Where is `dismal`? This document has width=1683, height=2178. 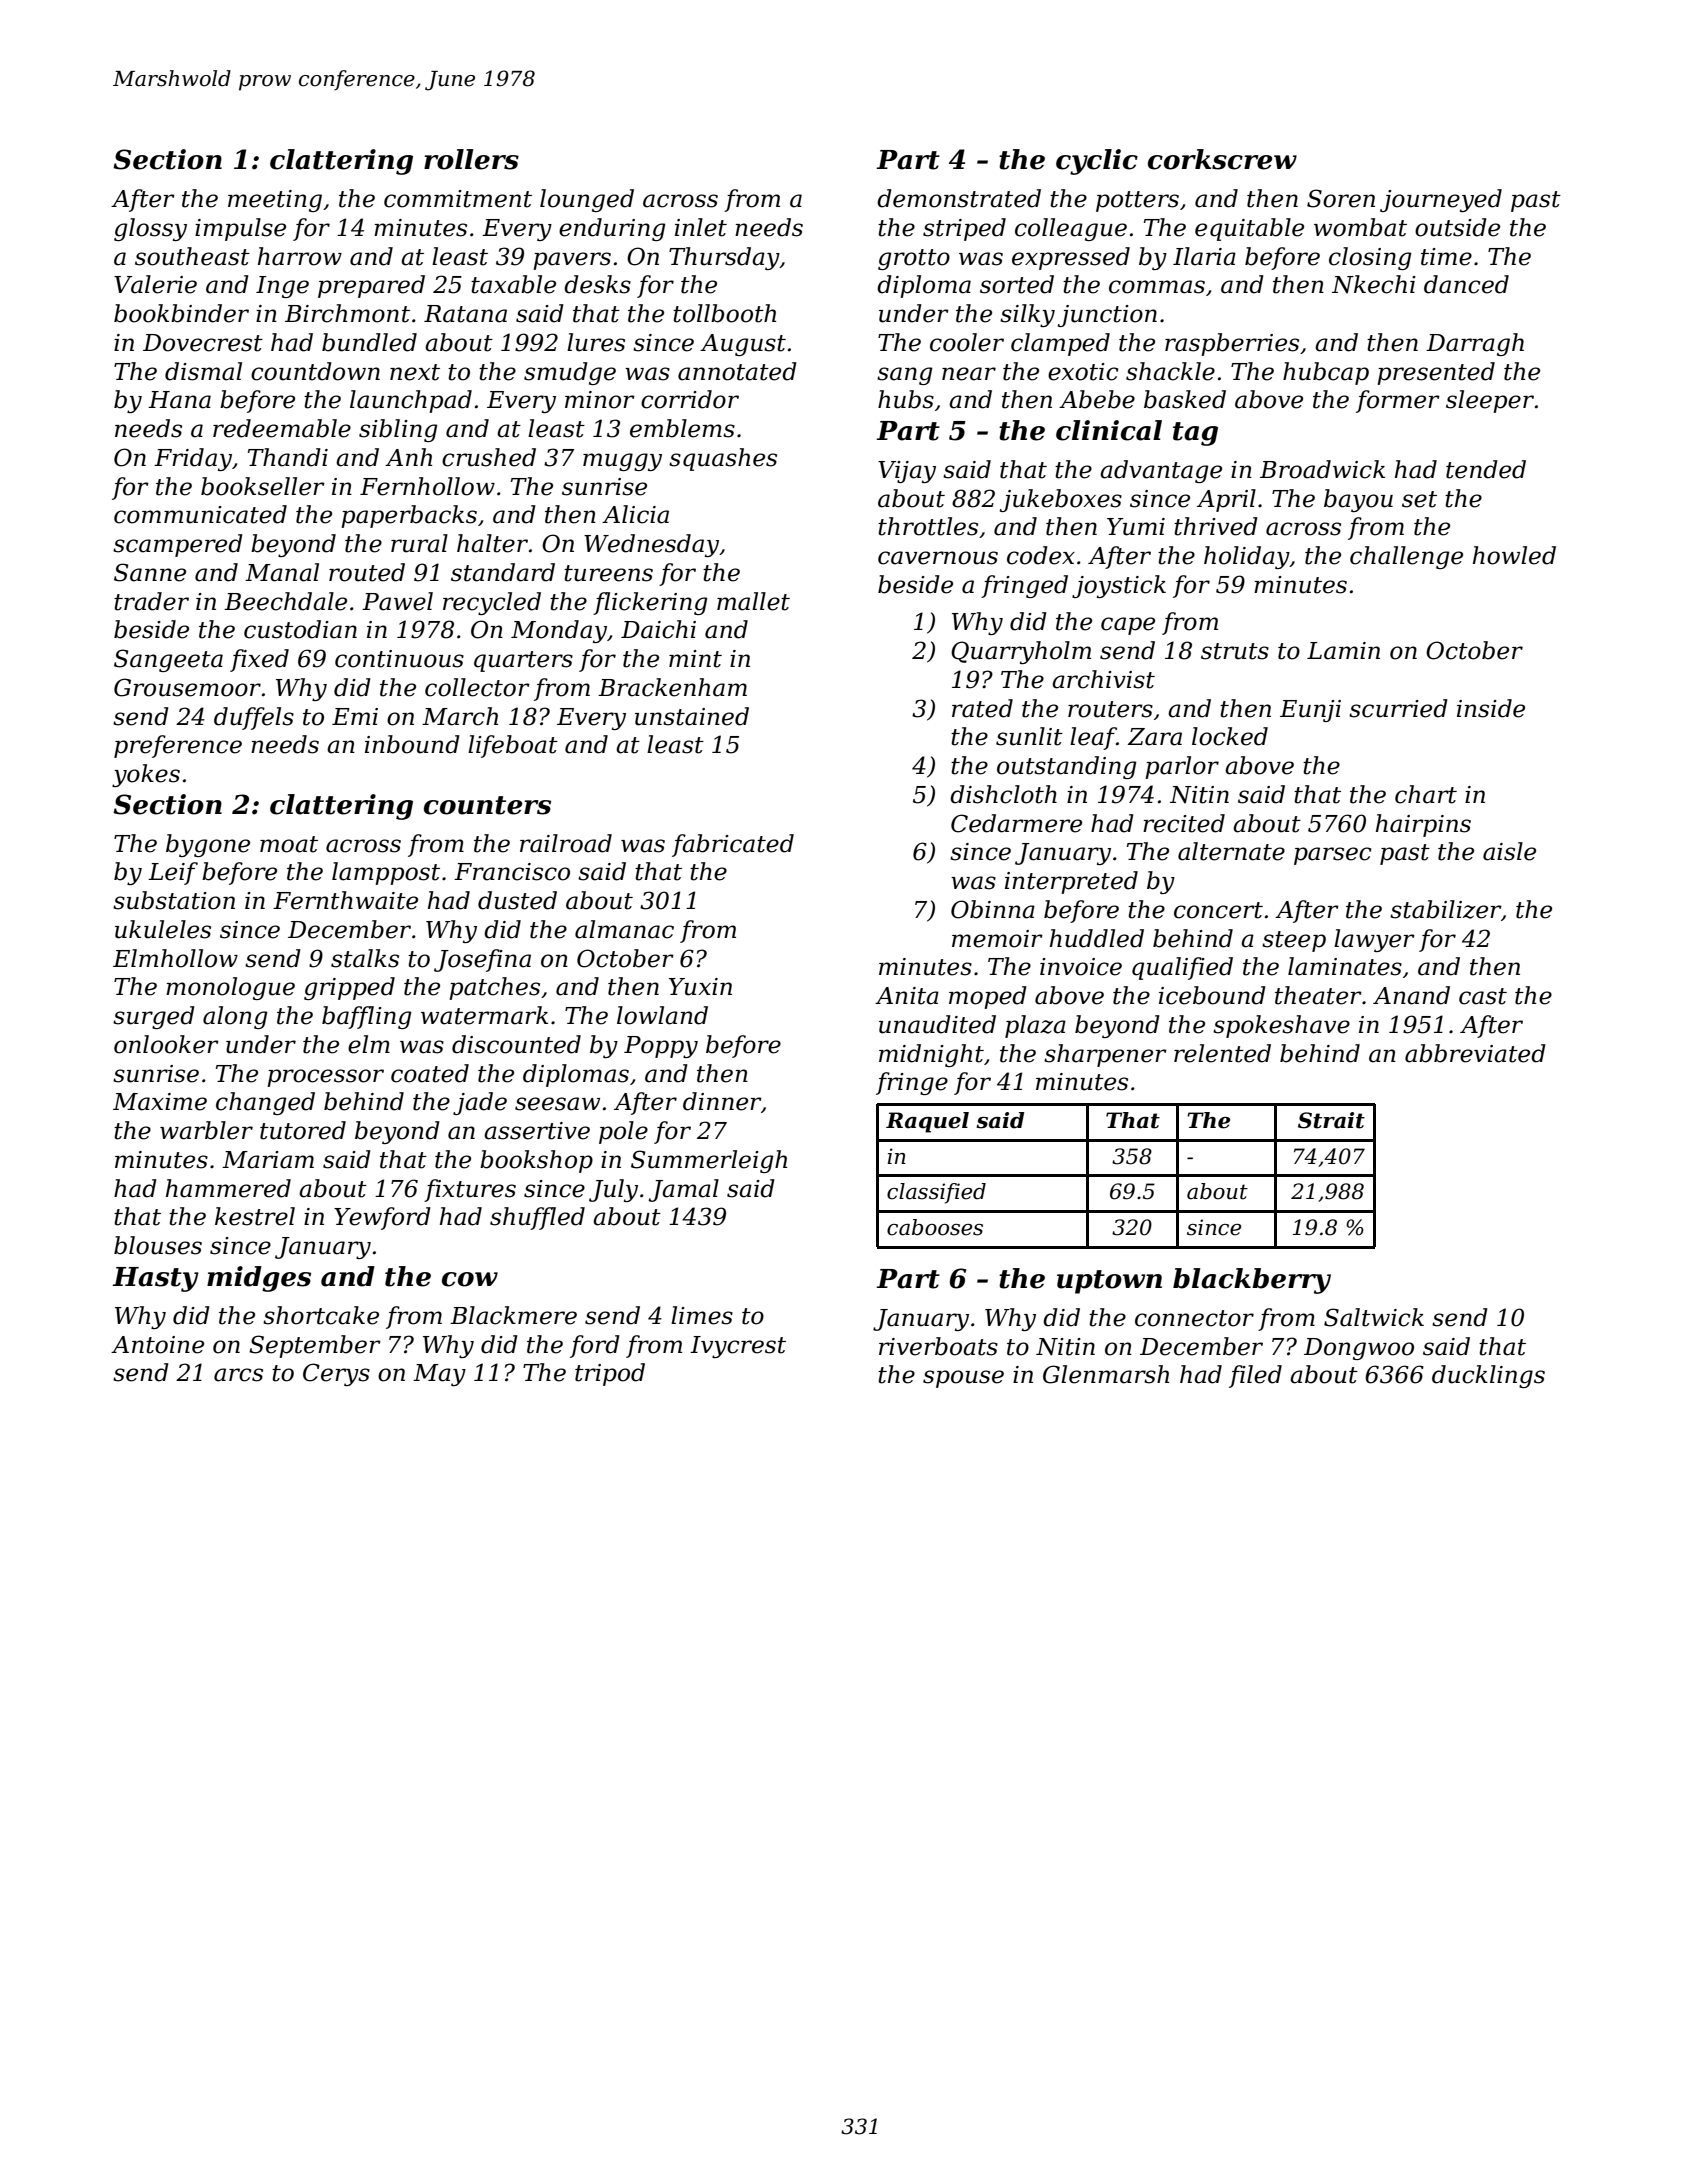
dismal is located at coordinates (203, 371).
